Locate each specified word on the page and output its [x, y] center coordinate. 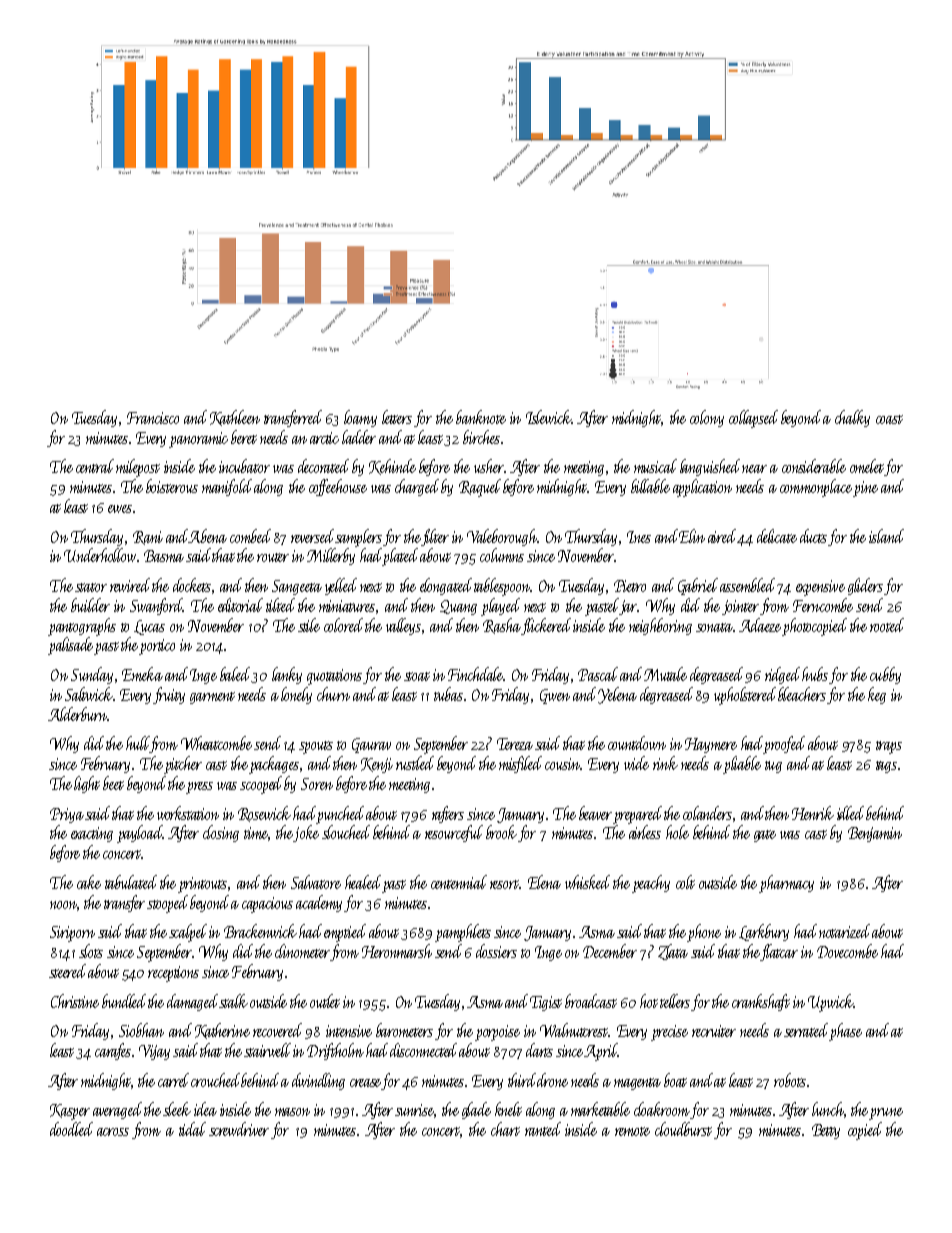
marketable [600, 1109]
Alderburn [77, 714]
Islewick [548, 417]
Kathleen [235, 418]
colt [685, 882]
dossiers [496, 951]
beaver [595, 813]
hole [677, 832]
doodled [71, 1129]
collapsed [753, 419]
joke [306, 833]
